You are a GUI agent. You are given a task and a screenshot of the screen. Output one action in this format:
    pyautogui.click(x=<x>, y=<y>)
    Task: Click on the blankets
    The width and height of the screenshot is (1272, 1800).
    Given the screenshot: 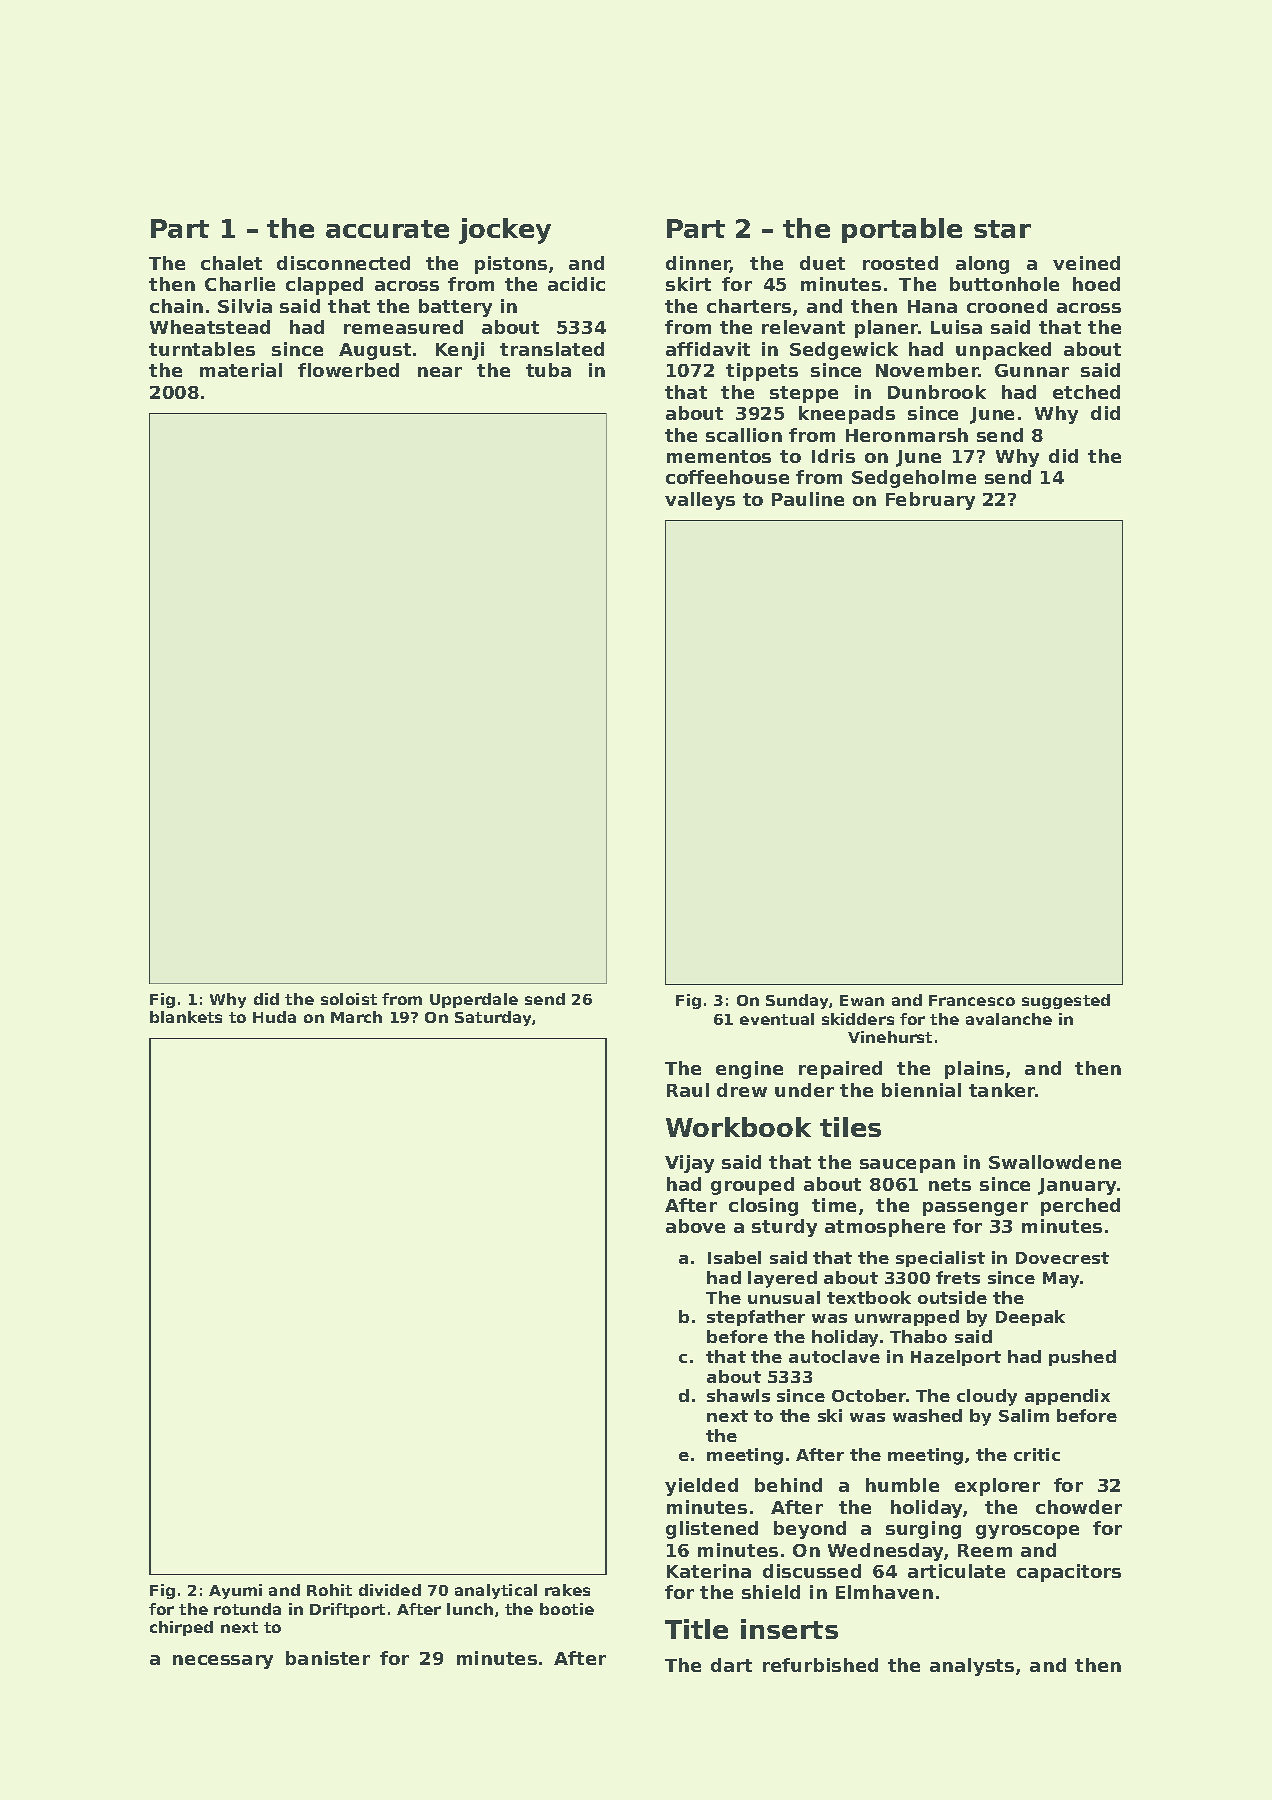 What is the action you would take?
    pyautogui.click(x=186, y=1017)
